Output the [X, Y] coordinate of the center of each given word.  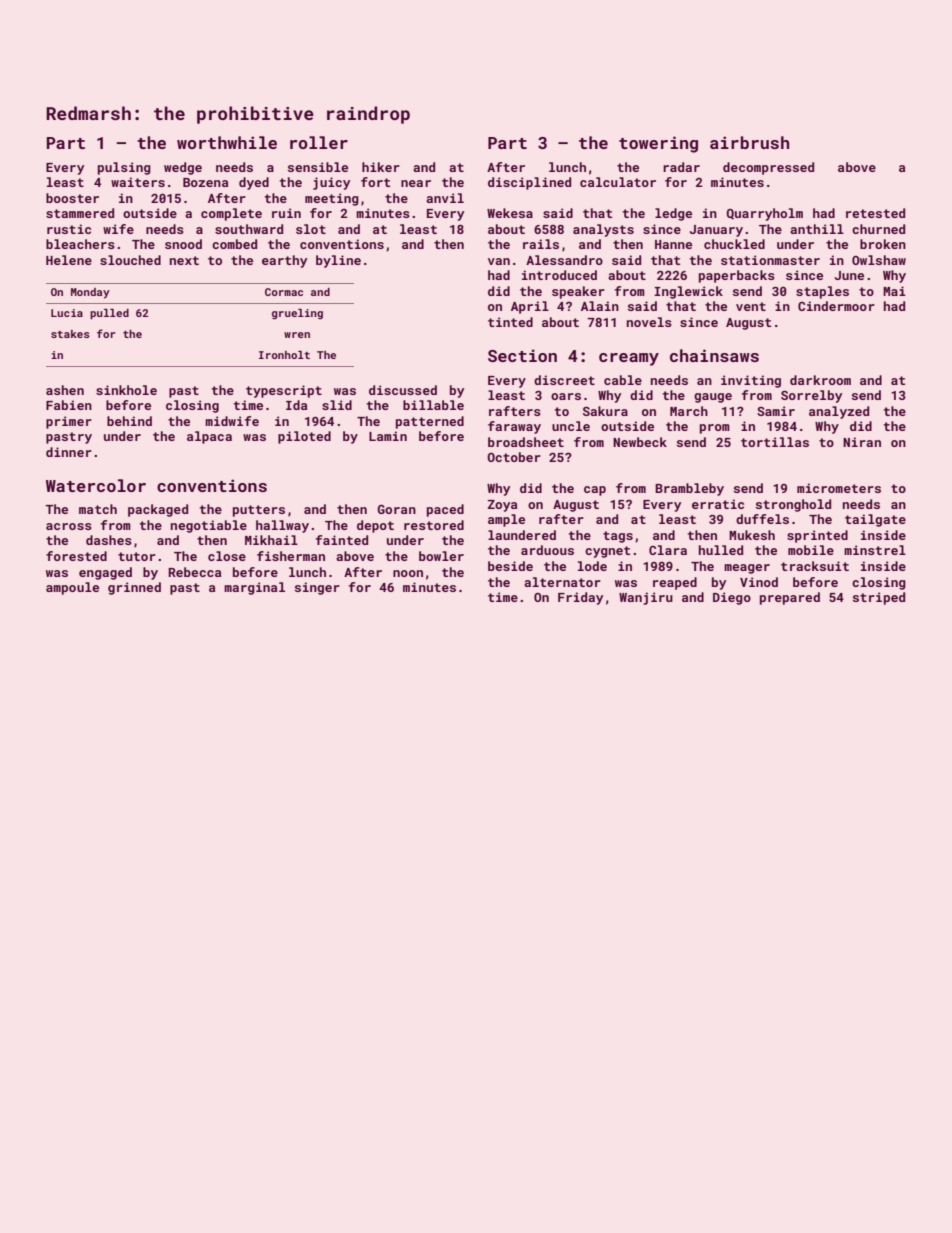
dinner [69, 452]
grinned [134, 588]
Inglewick [689, 292]
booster [72, 198]
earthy [284, 261]
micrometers [839, 488]
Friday [580, 598]
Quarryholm [765, 214]
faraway [514, 427]
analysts [603, 230]
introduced [559, 275]
